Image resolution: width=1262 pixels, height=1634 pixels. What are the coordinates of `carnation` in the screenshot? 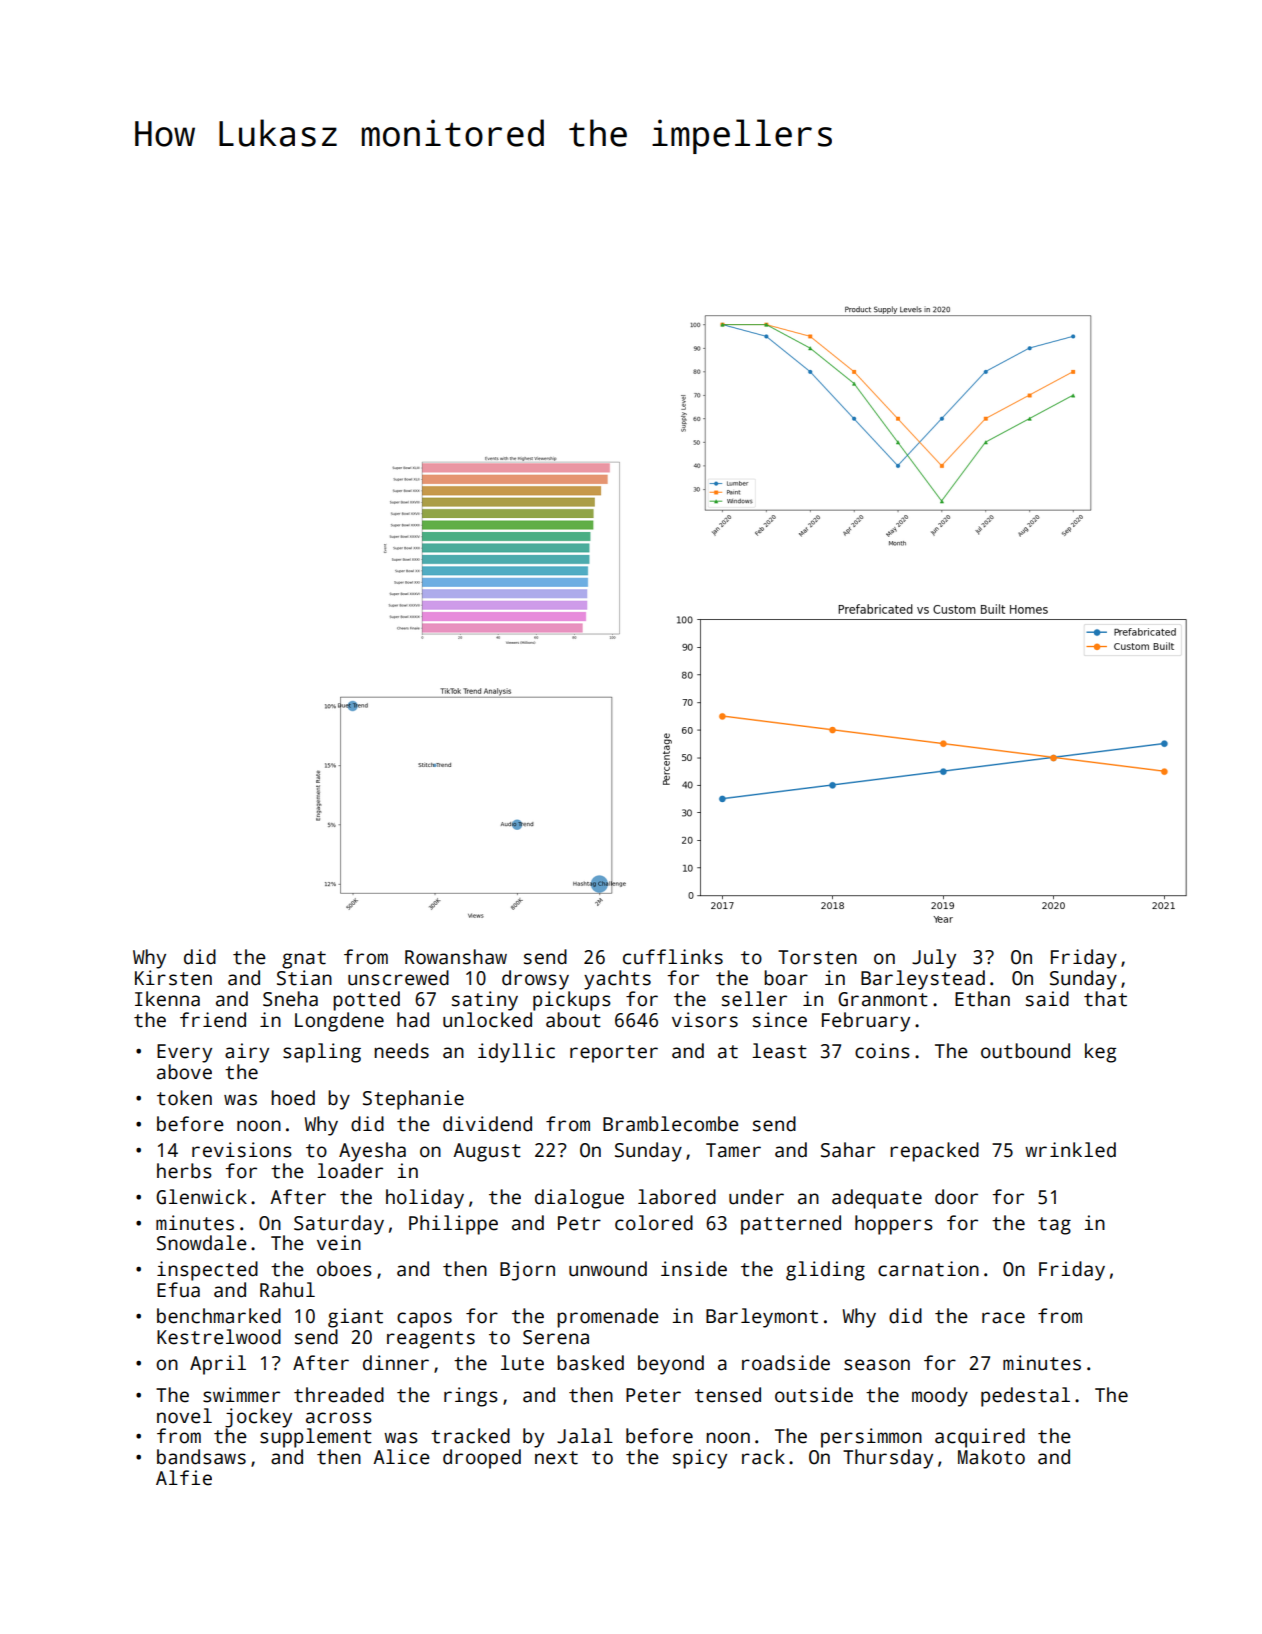 It's located at (928, 1269).
